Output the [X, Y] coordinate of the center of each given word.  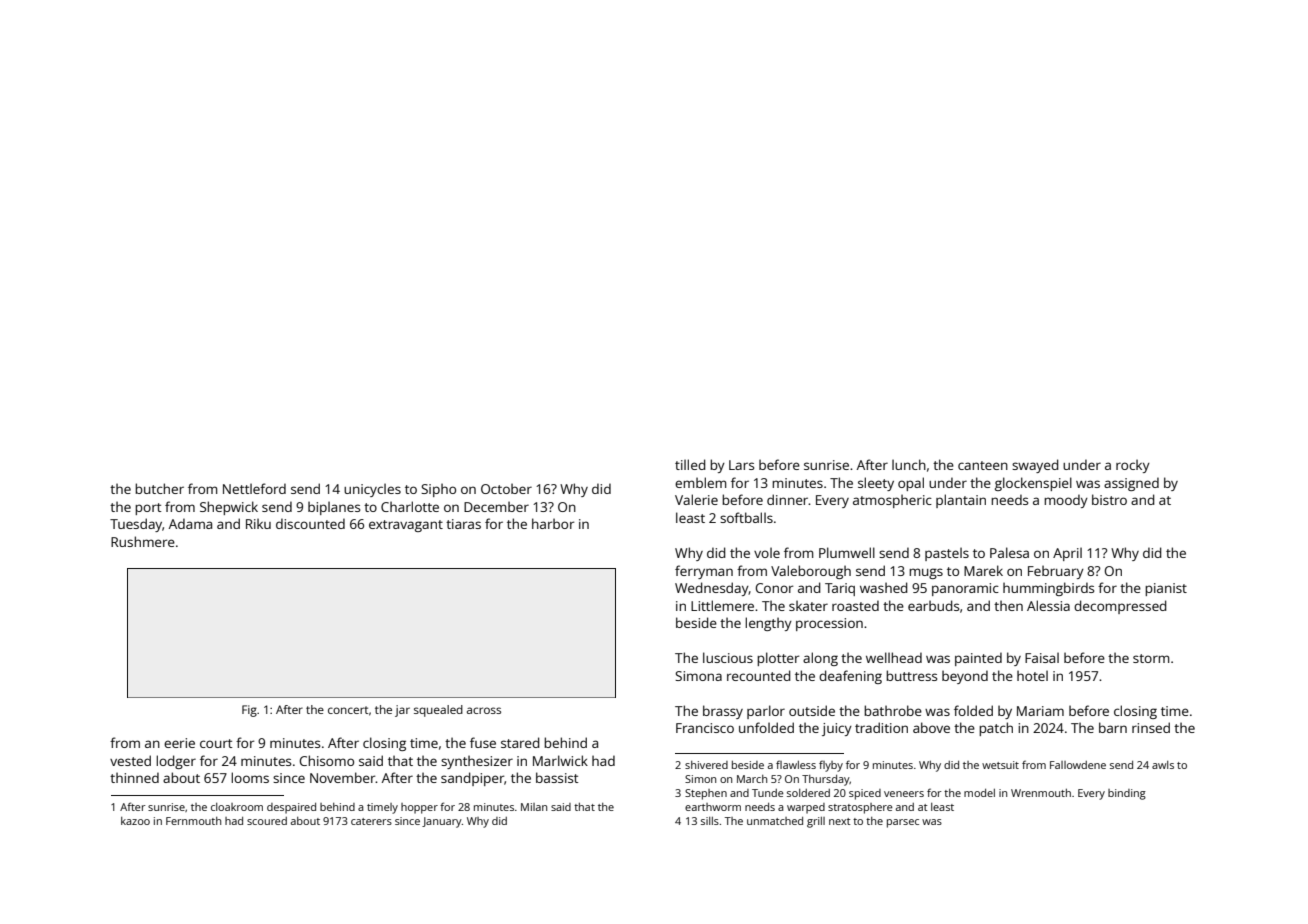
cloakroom [237, 807]
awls [1163, 765]
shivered [706, 765]
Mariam [1040, 711]
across [484, 710]
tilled [690, 464]
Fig [249, 711]
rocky [1133, 466]
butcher [159, 488]
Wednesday [712, 589]
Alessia [1048, 605]
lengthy [768, 624]
